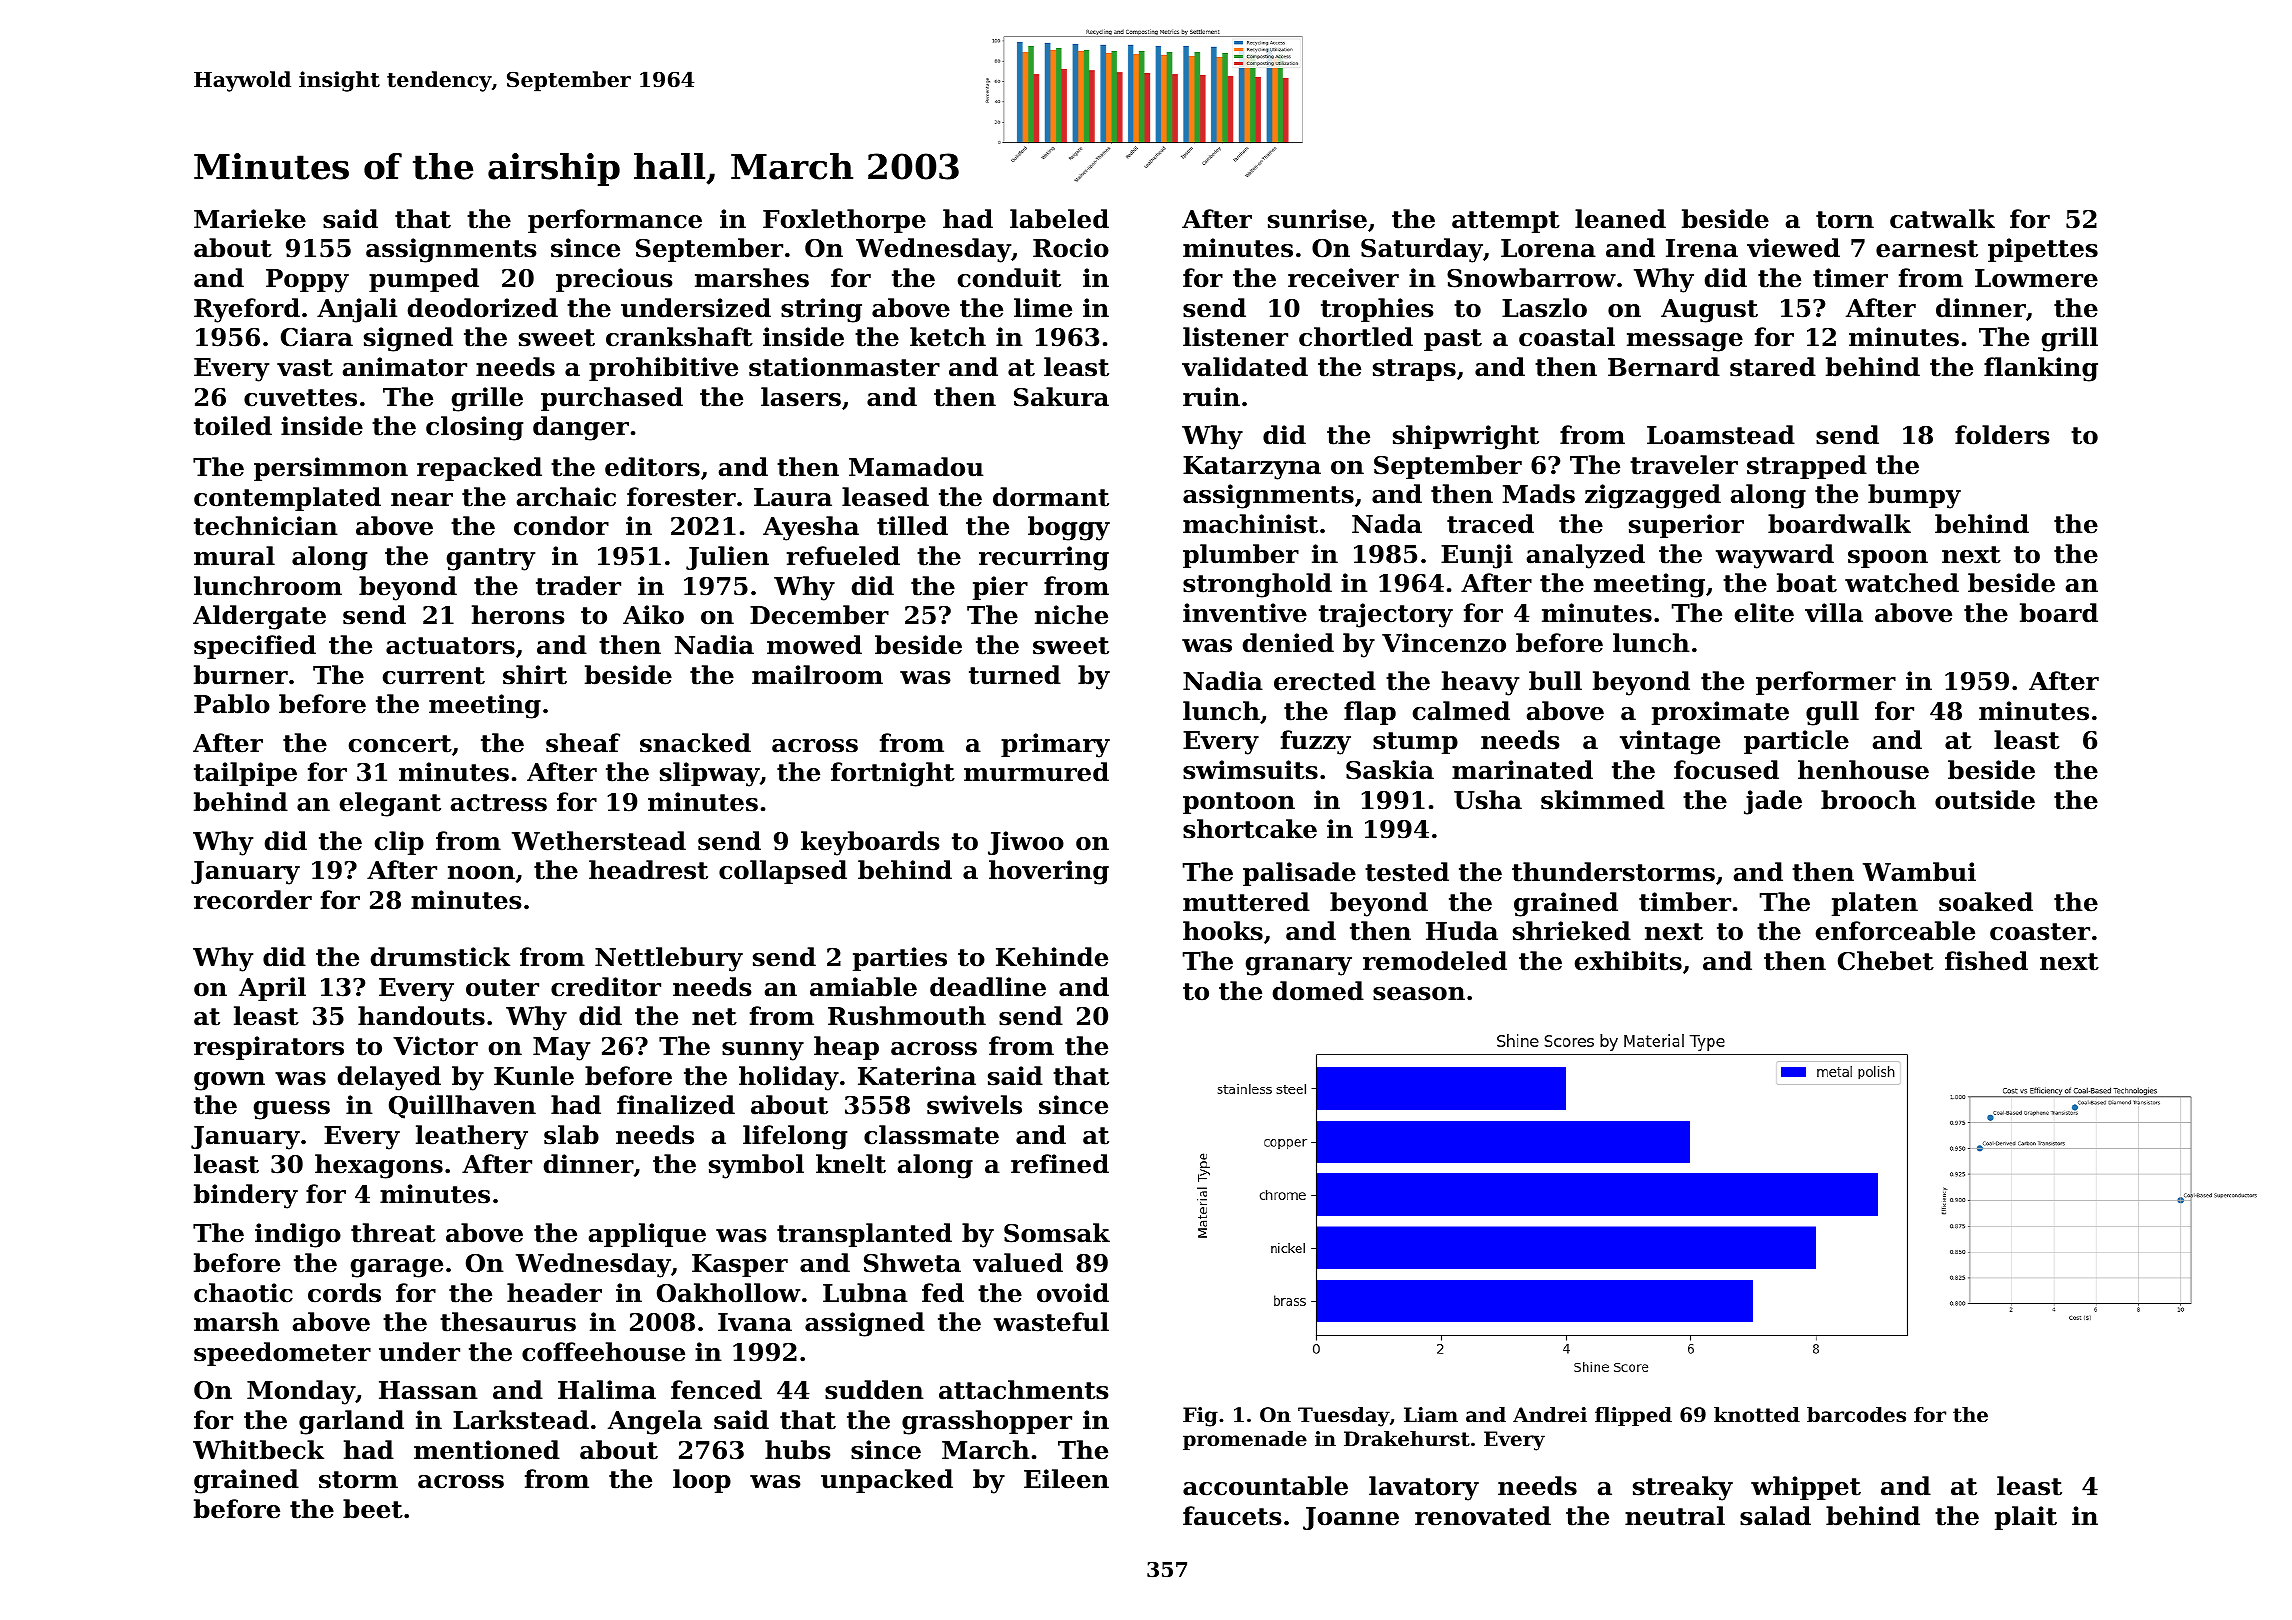 The height and width of the document is (1620, 2292). Describe the element at coordinates (917, 1076) in the document. I see `Katerina` at that location.
